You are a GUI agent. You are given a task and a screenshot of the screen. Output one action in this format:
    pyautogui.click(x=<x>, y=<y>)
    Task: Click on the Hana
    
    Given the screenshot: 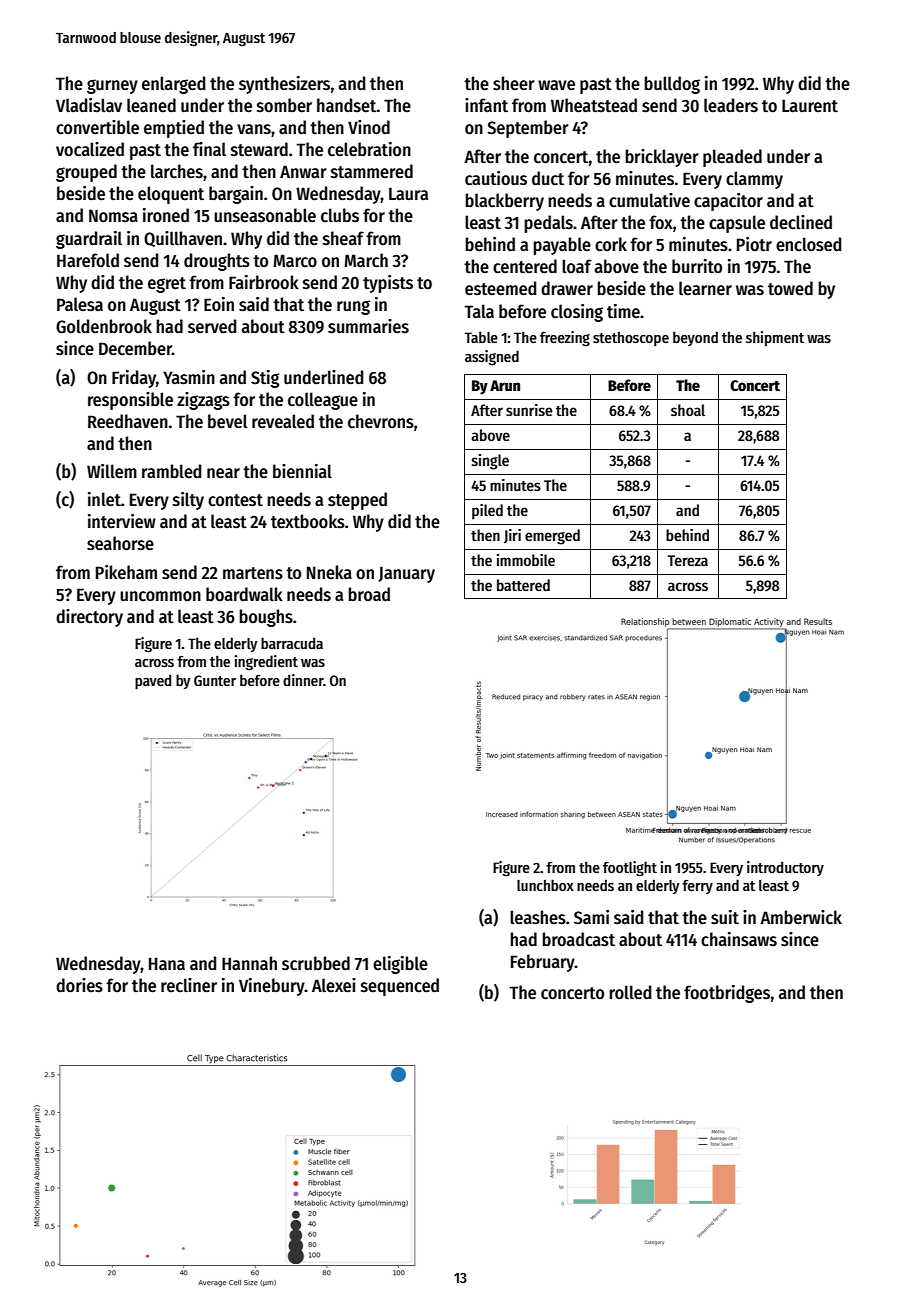 What is the action you would take?
    pyautogui.click(x=167, y=963)
